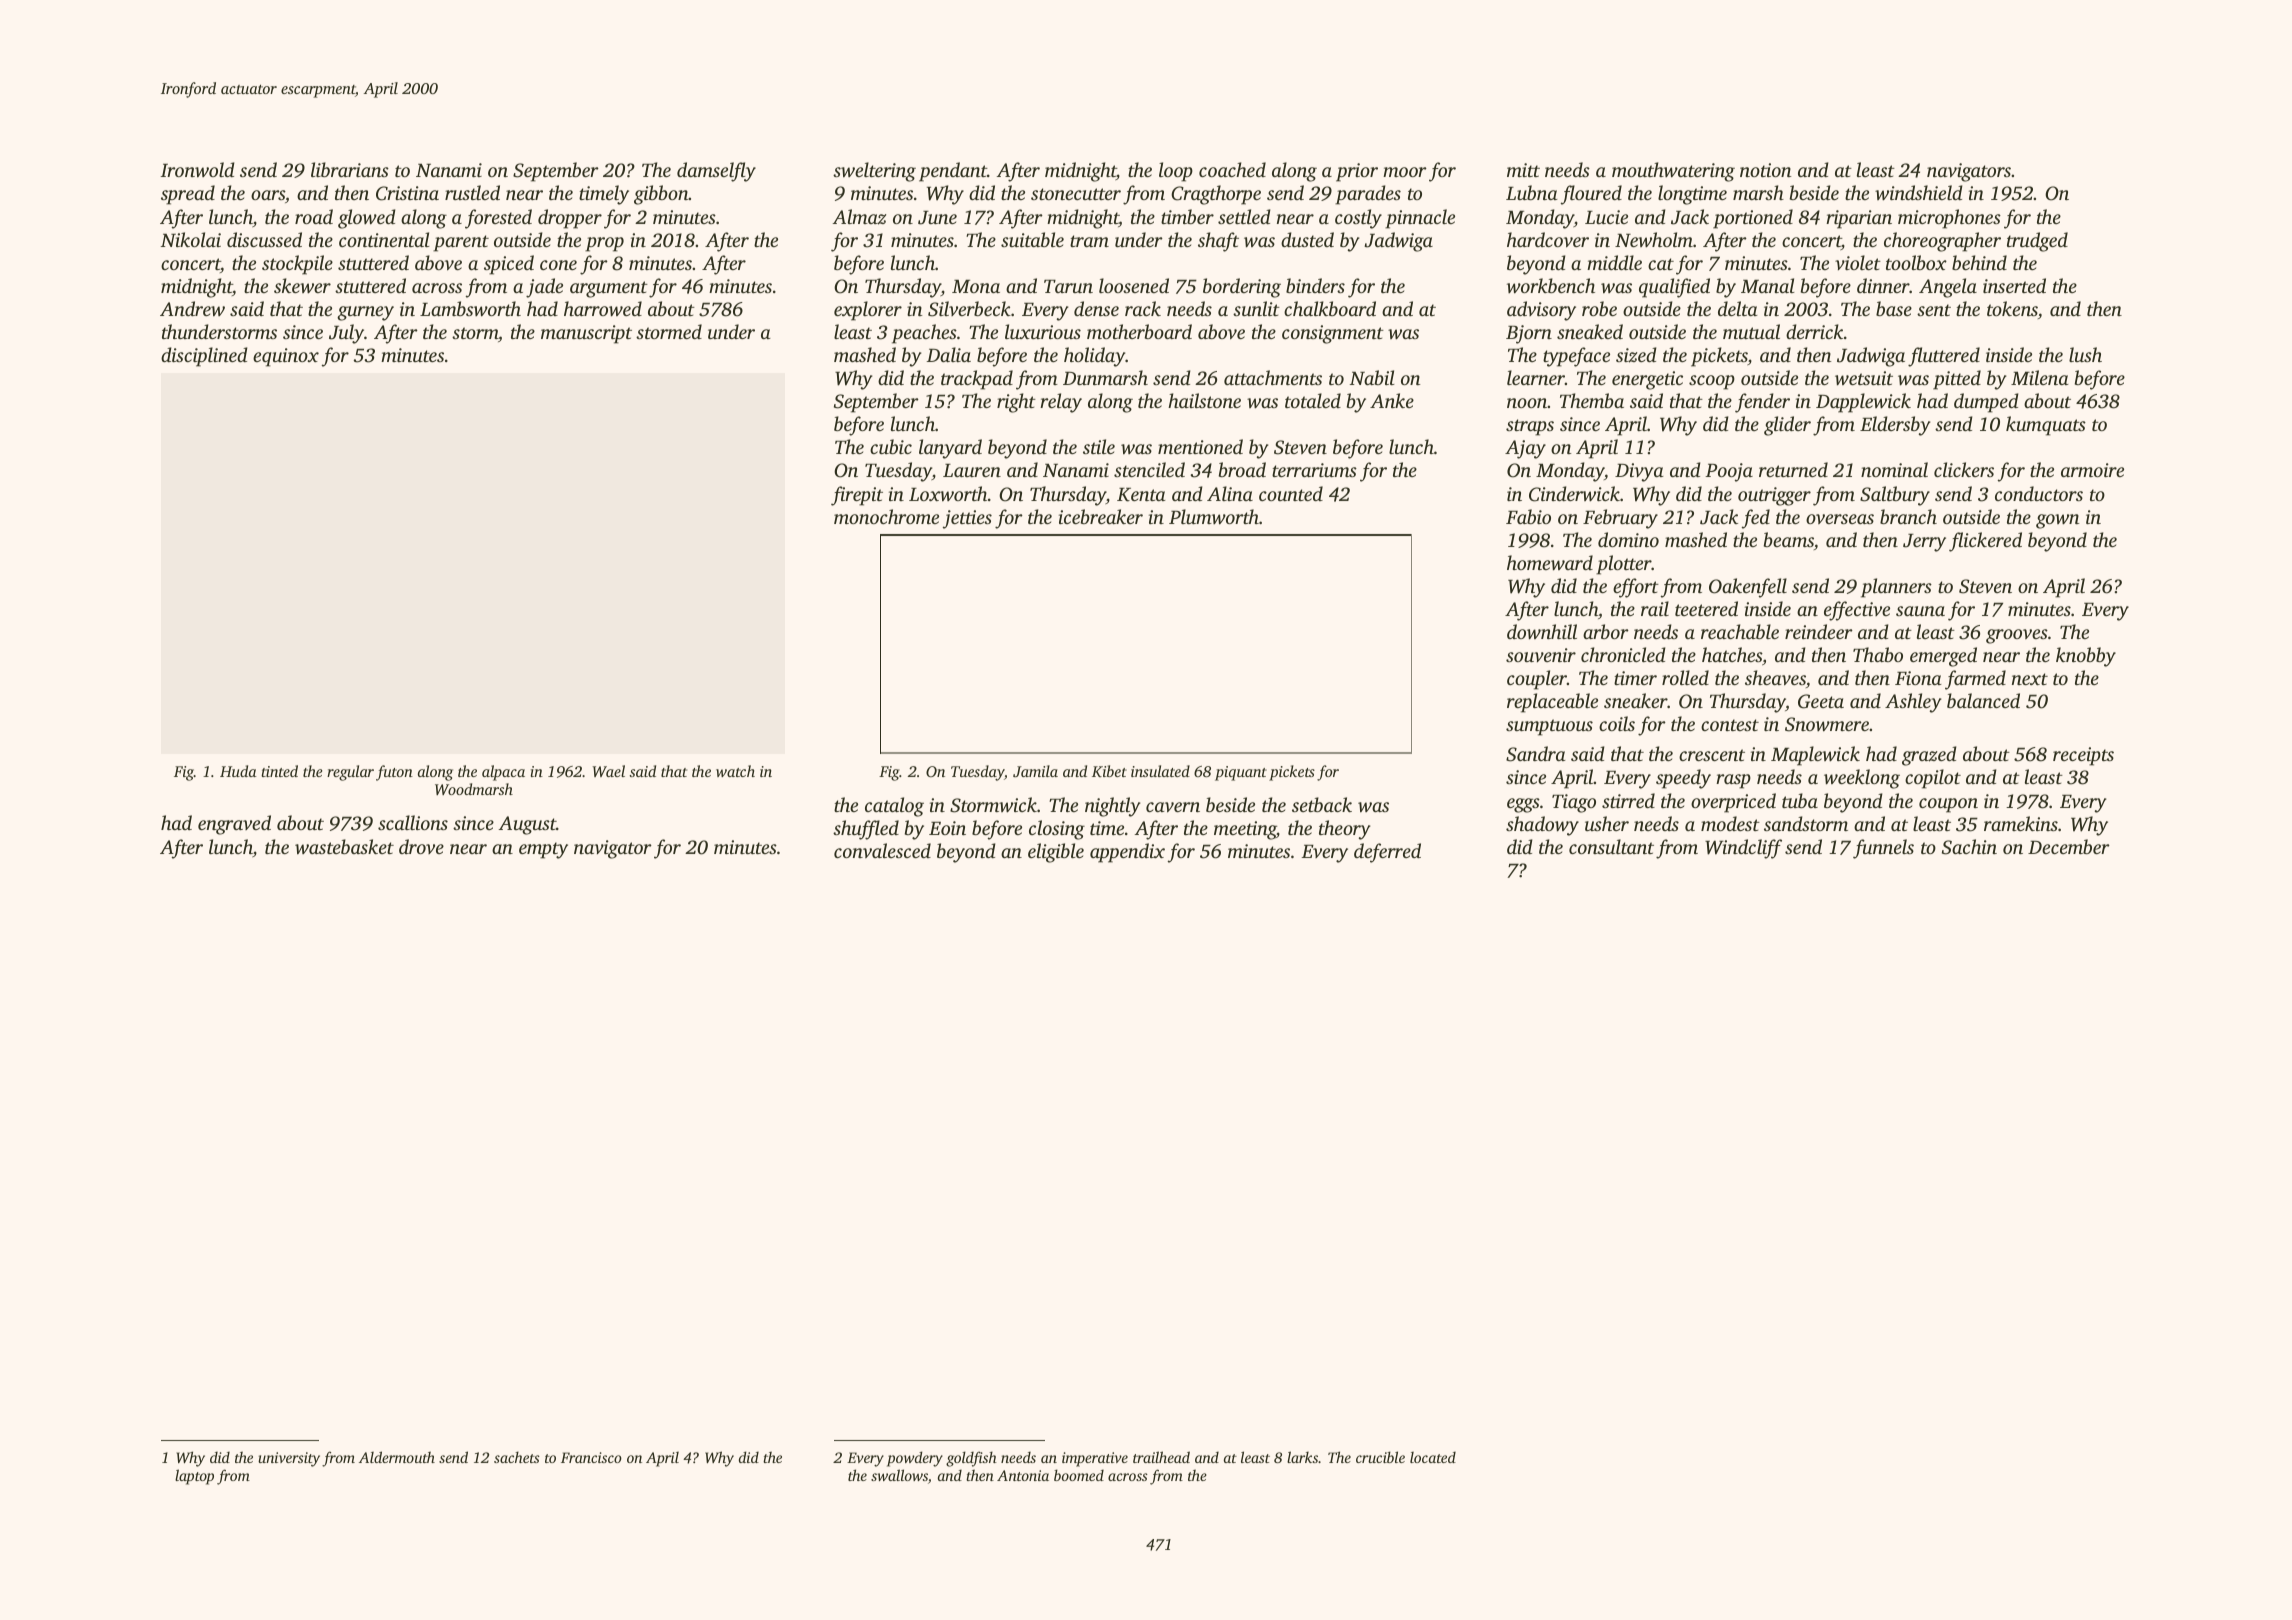  What do you see at coordinates (1433, 1457) in the page?
I see `located` at bounding box center [1433, 1457].
